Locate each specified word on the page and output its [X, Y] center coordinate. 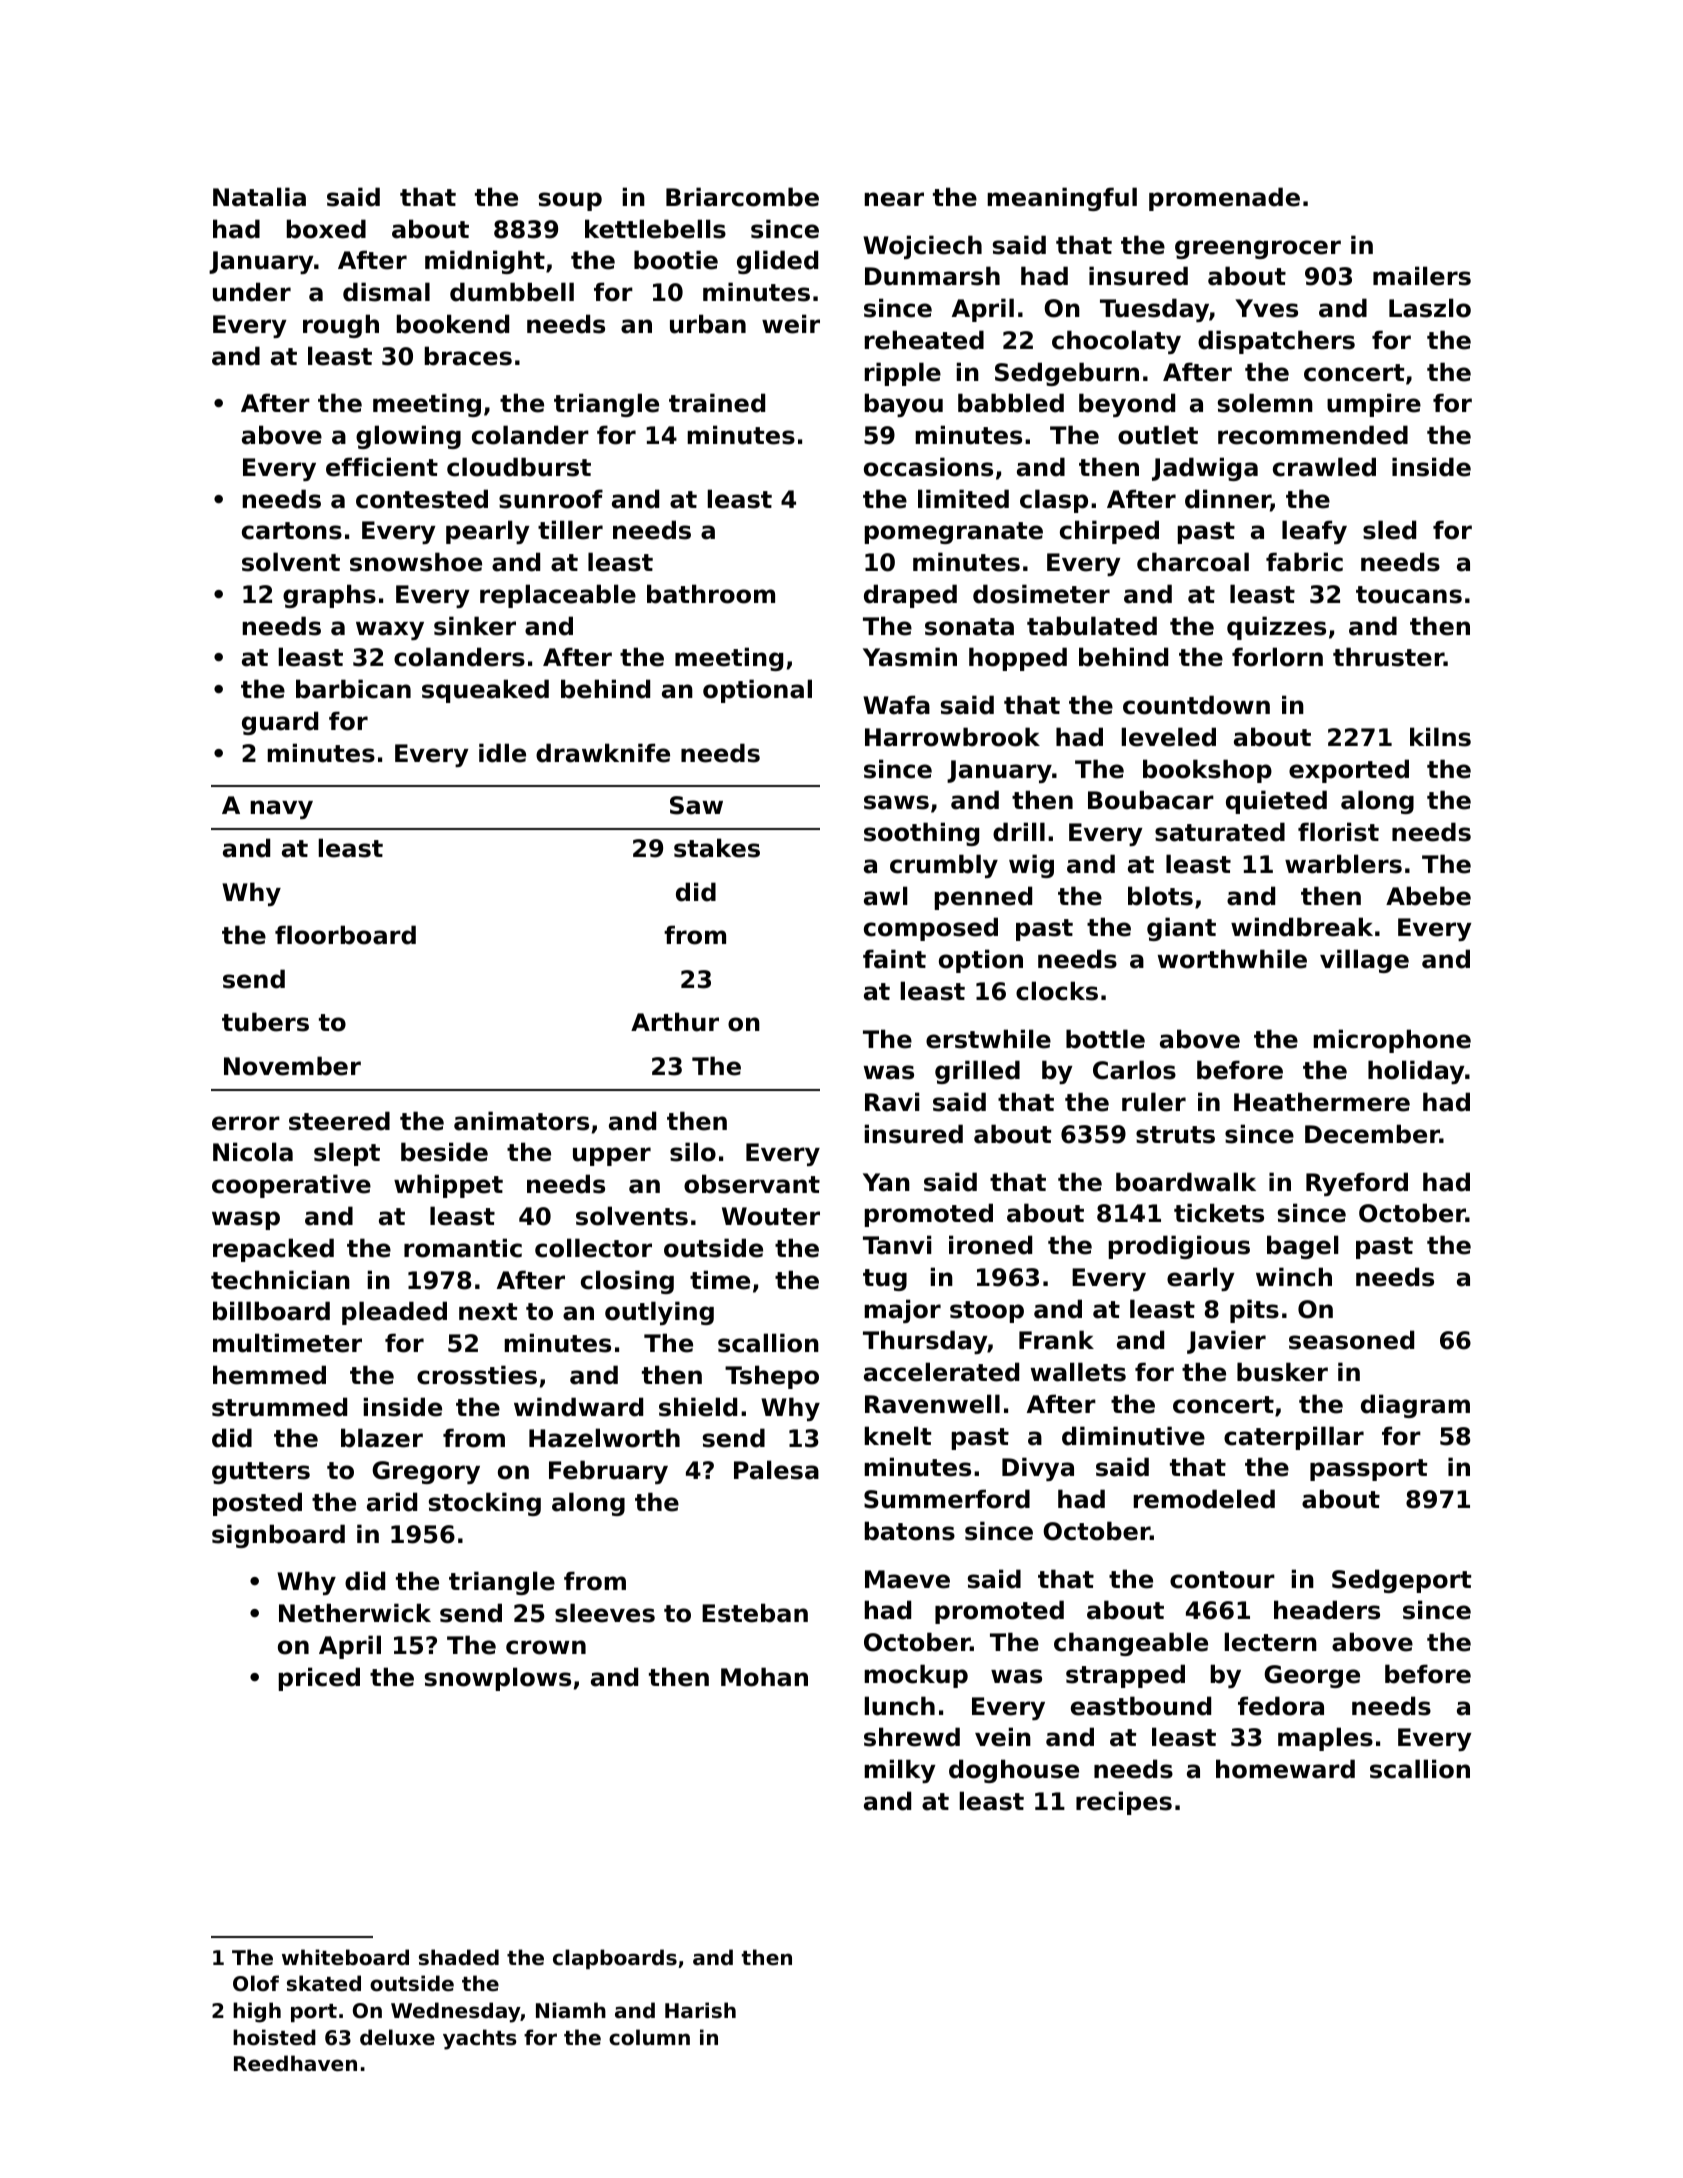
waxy [390, 630]
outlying [659, 1313]
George [1312, 1676]
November [292, 1066]
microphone [1392, 1041]
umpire [1374, 405]
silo [693, 1152]
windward [578, 1407]
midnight [485, 262]
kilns [1440, 737]
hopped [1018, 659]
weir [791, 324]
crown [546, 1647]
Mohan [764, 1677]
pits [1254, 1311]
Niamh [571, 2010]
